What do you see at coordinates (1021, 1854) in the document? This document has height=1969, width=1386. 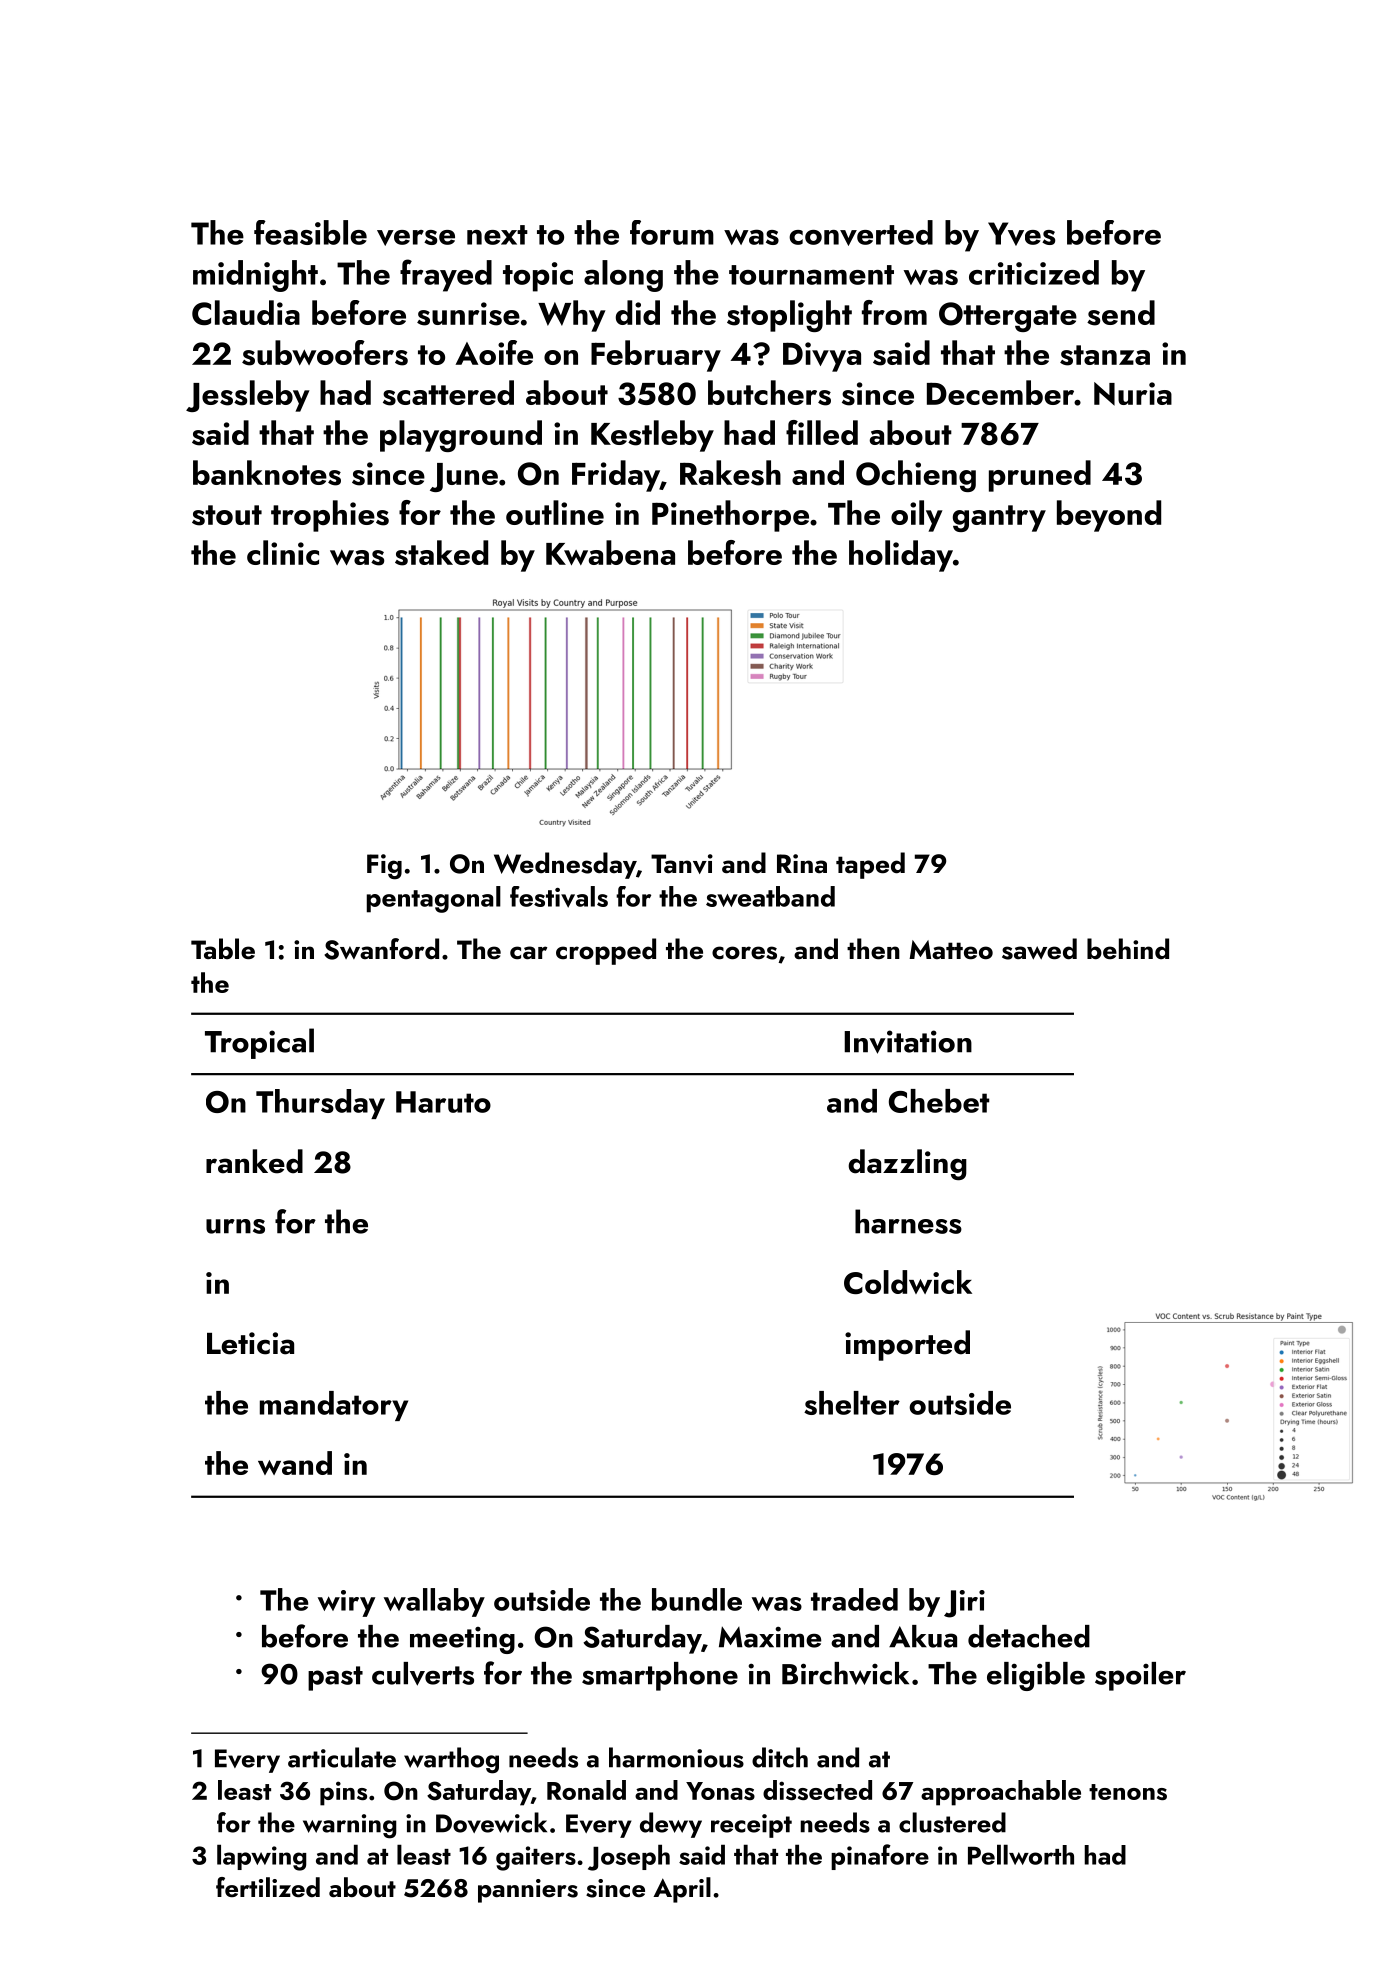 I see `Pellworth` at bounding box center [1021, 1854].
